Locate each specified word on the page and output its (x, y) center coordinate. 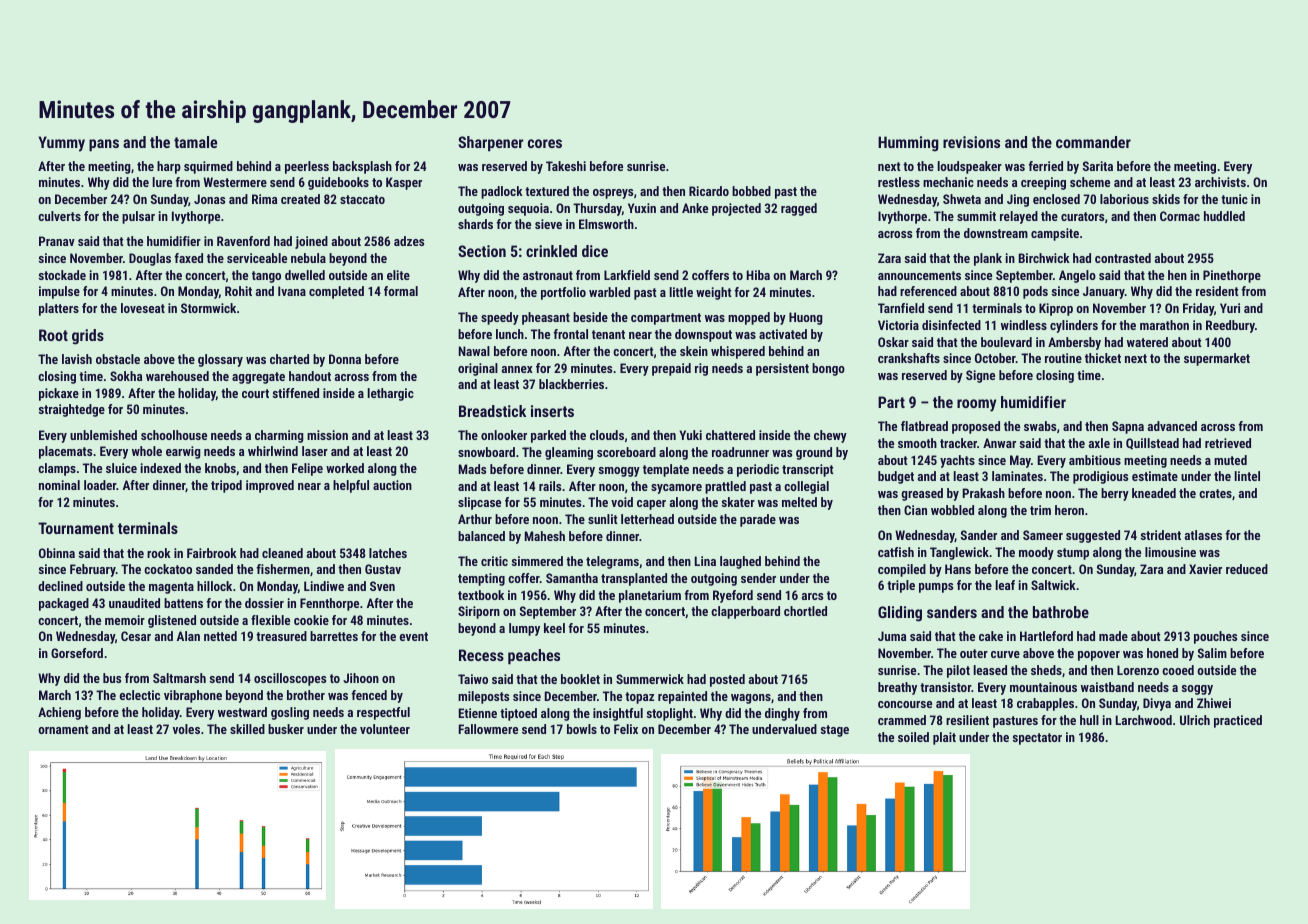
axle (1099, 443)
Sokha (126, 376)
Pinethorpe (1232, 276)
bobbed (751, 191)
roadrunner (740, 452)
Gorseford (77, 653)
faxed (188, 258)
